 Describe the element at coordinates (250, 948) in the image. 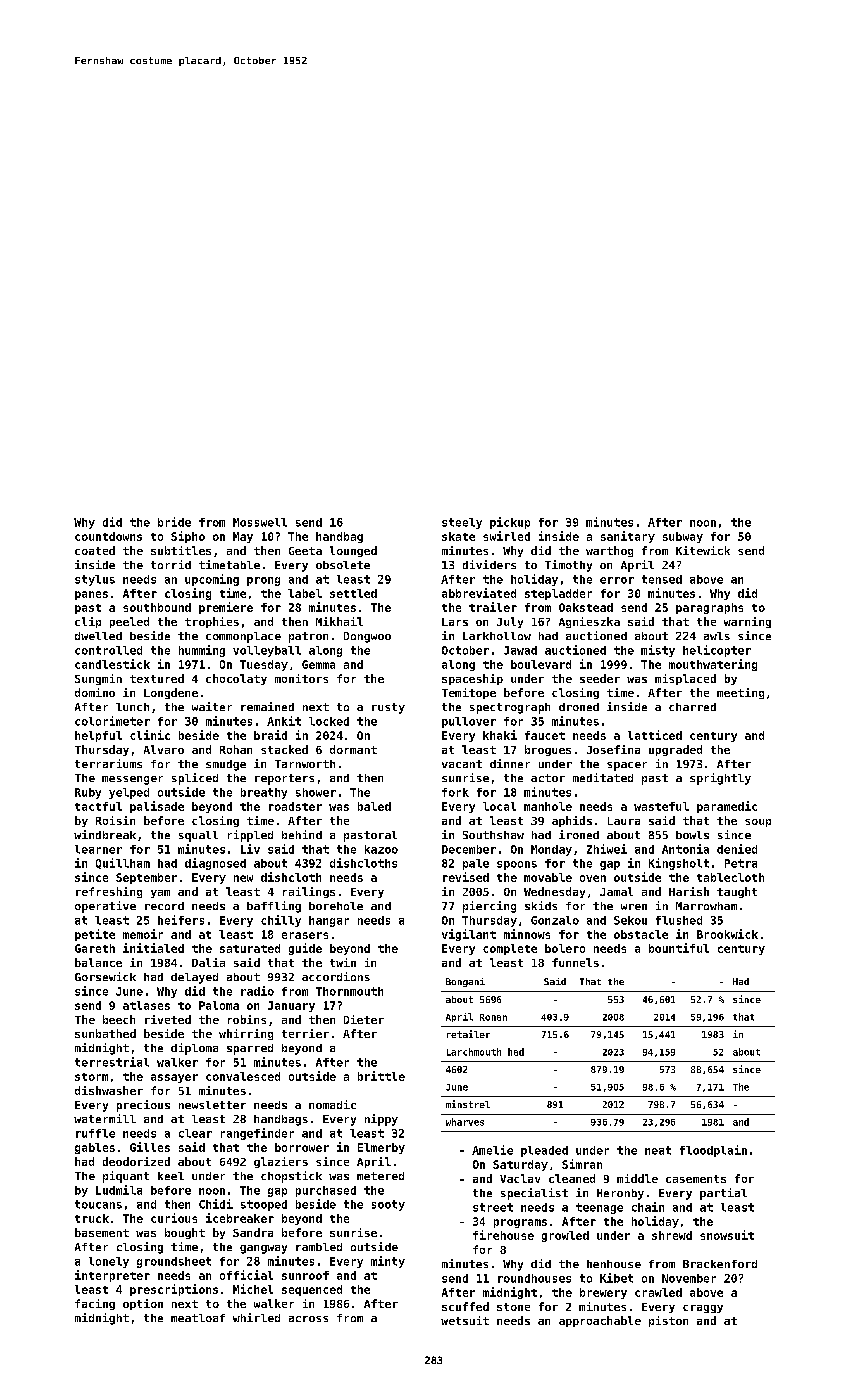

I see `saturated` at that location.
